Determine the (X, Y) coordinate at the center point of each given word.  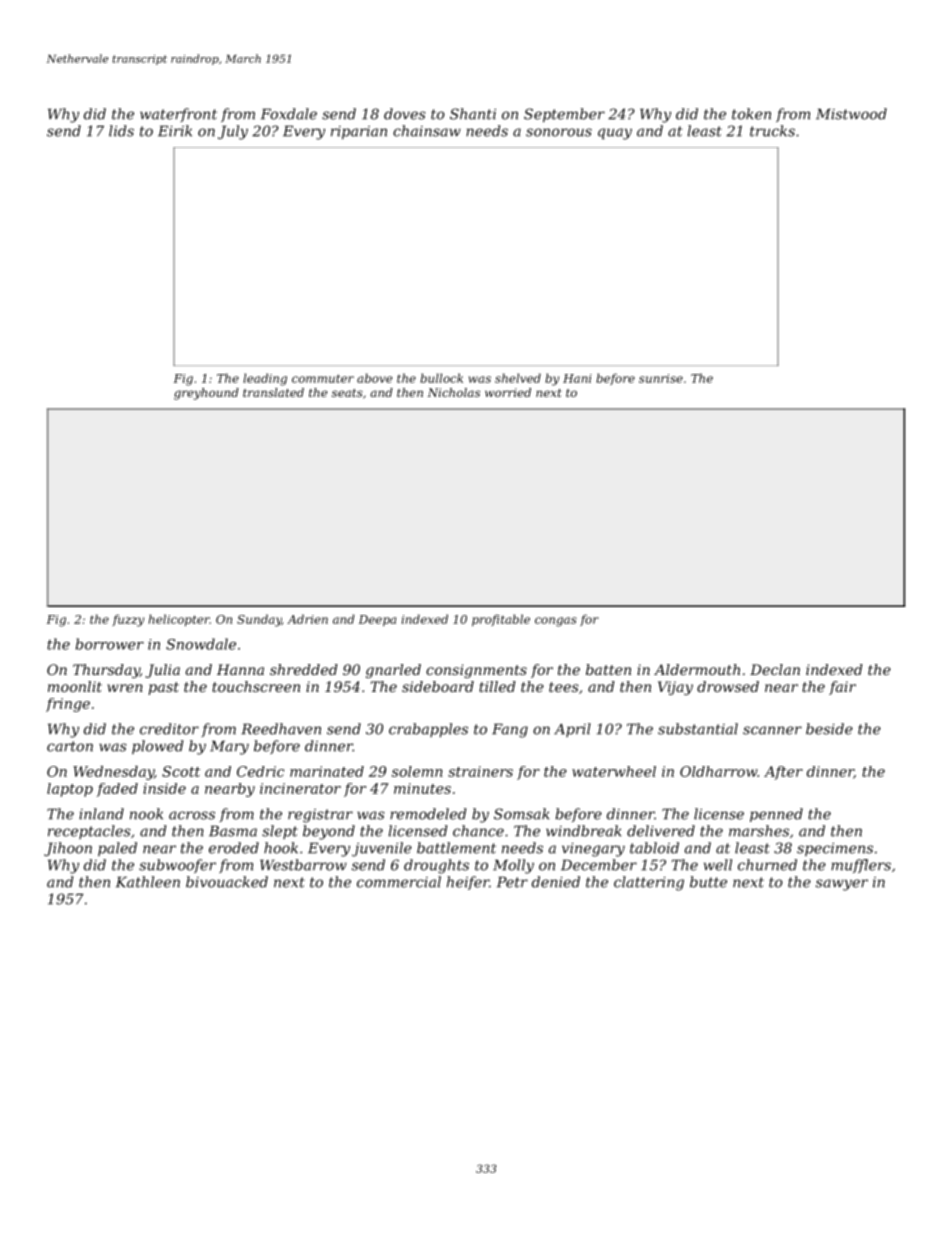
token (751, 114)
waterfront (178, 115)
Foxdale (289, 114)
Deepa (377, 620)
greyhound (206, 394)
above (374, 378)
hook (281, 848)
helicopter (179, 620)
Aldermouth (697, 669)
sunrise (661, 378)
